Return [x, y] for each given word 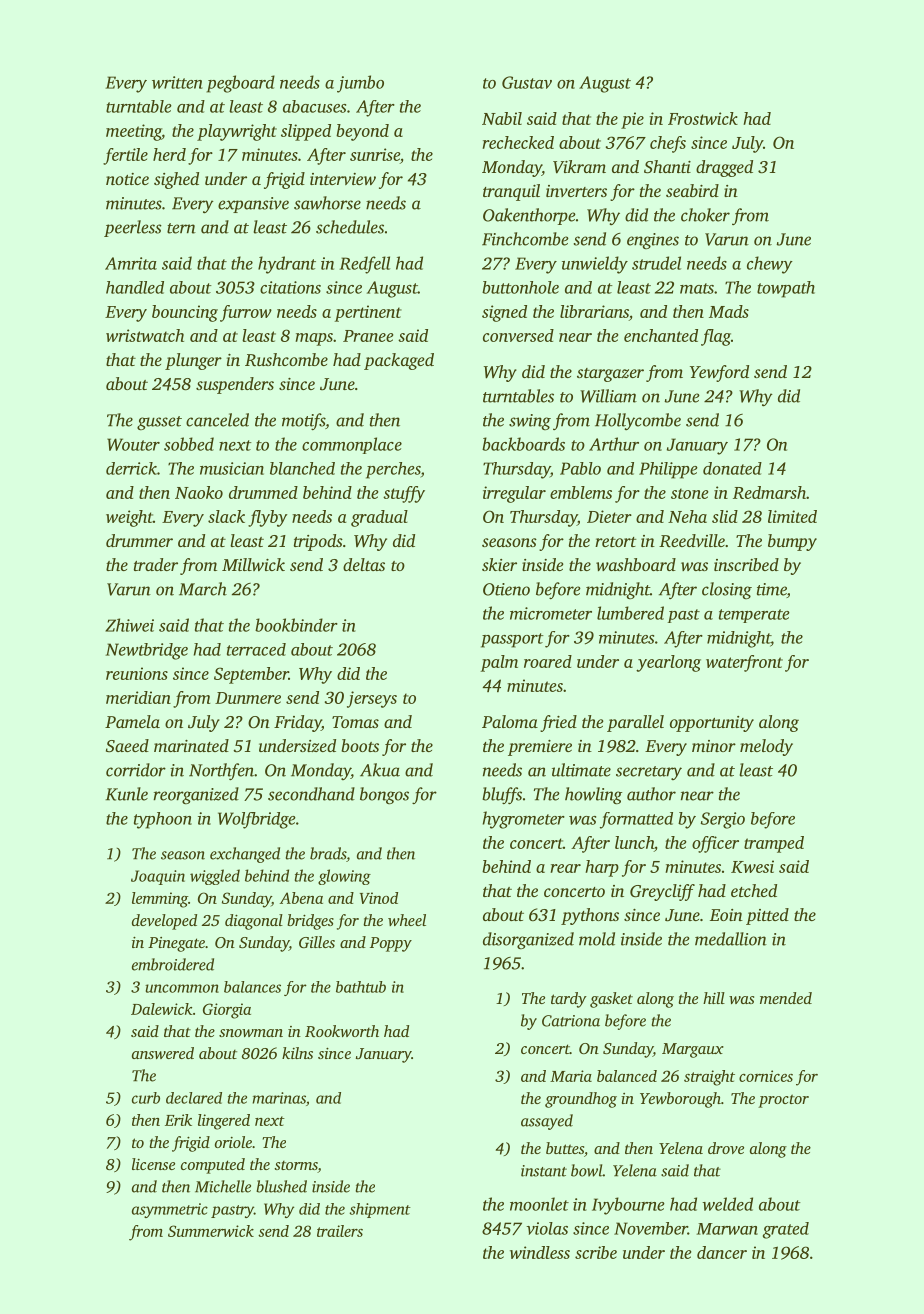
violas [547, 1228]
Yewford [719, 373]
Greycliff [662, 892]
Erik [178, 1120]
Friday [297, 723]
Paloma [510, 721]
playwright [237, 132]
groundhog [581, 1100]
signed [504, 313]
